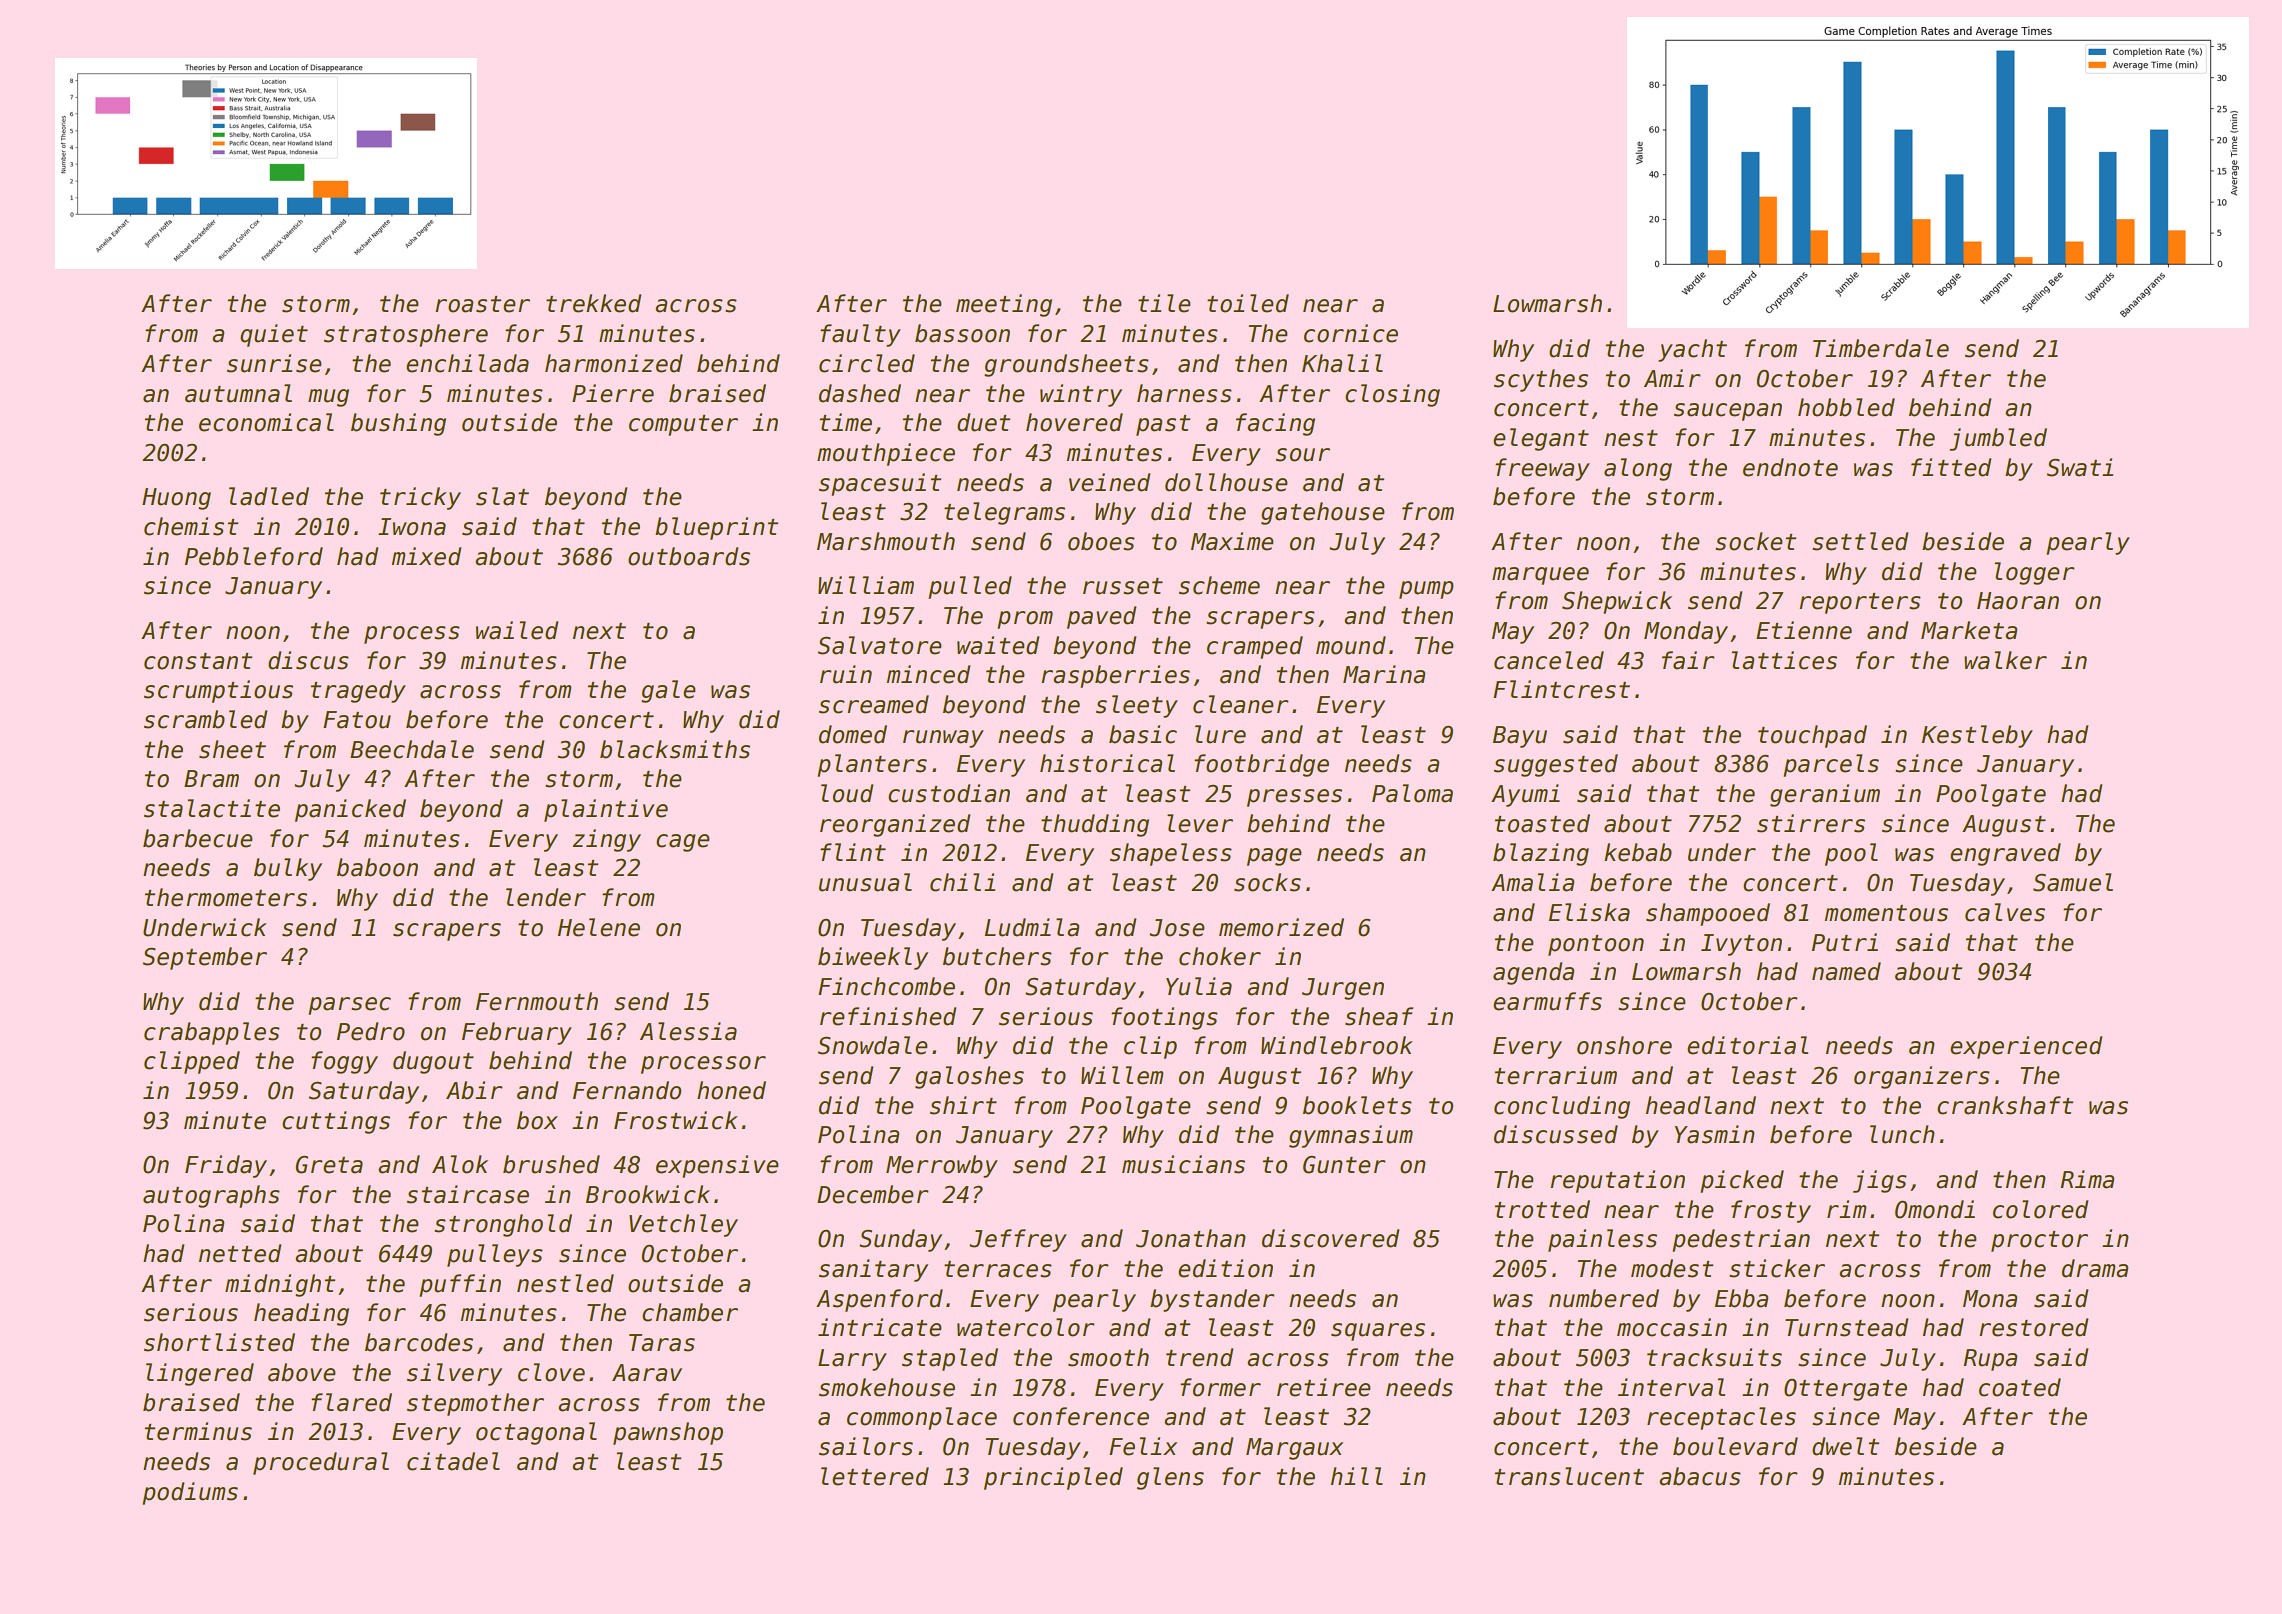  Describe the element at coordinates (1379, 1016) in the image. I see `sheaf` at that location.
